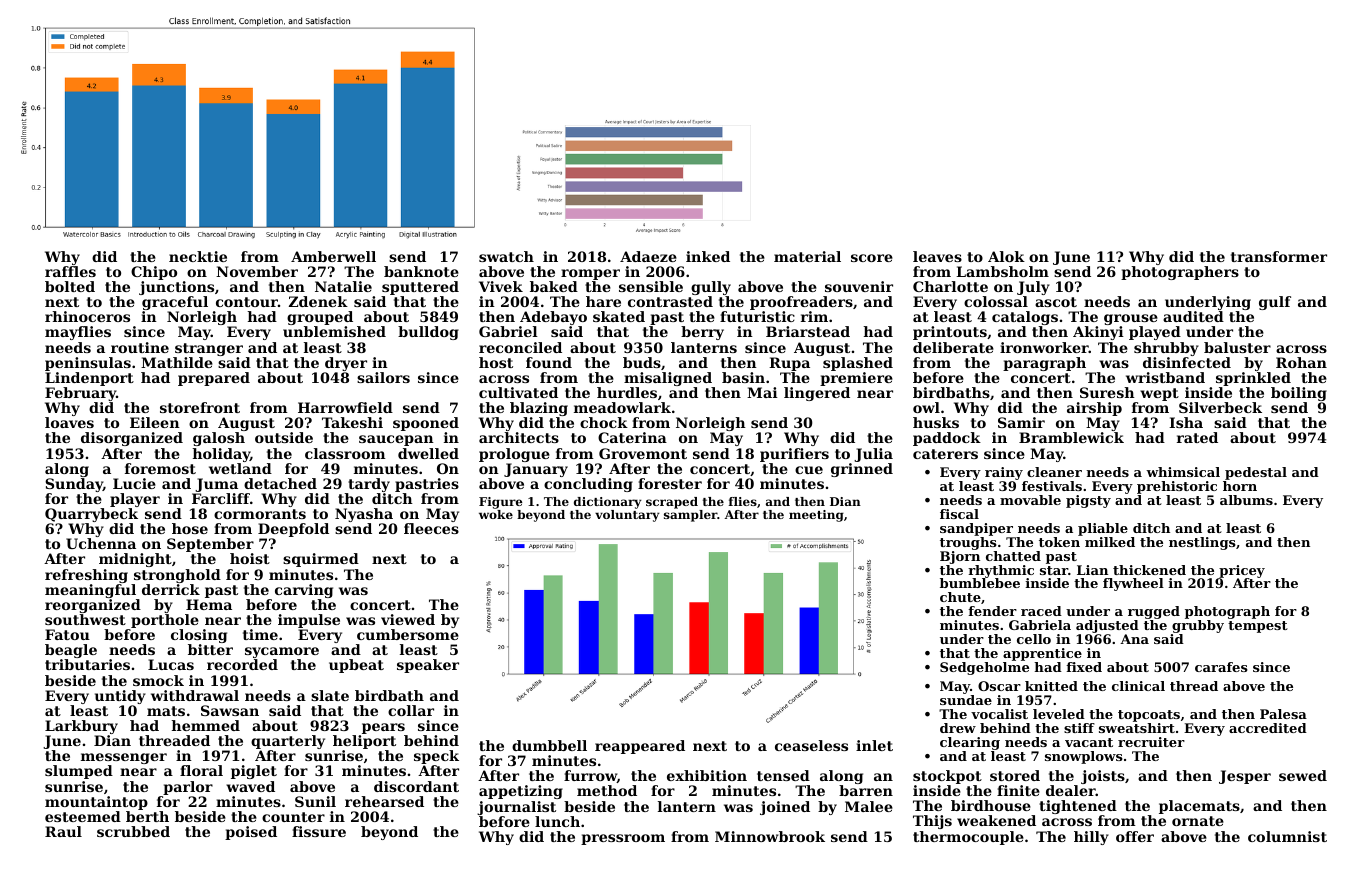 The width and height of the document is (1372, 887). What do you see at coordinates (1279, 256) in the document?
I see `transformer` at bounding box center [1279, 256].
